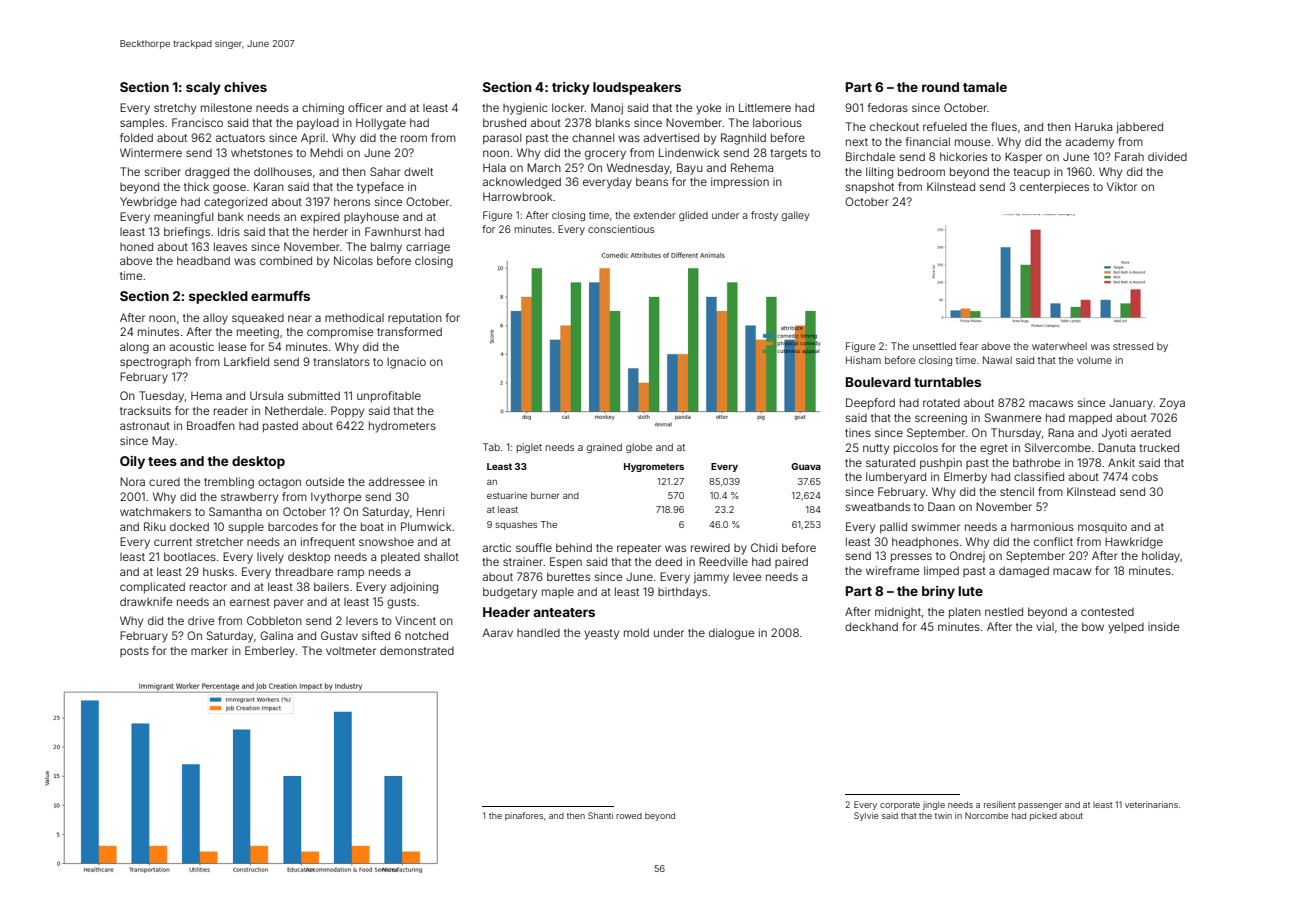 The width and height of the screenshot is (1308, 924). I want to click on waterwheel, so click(1059, 346).
